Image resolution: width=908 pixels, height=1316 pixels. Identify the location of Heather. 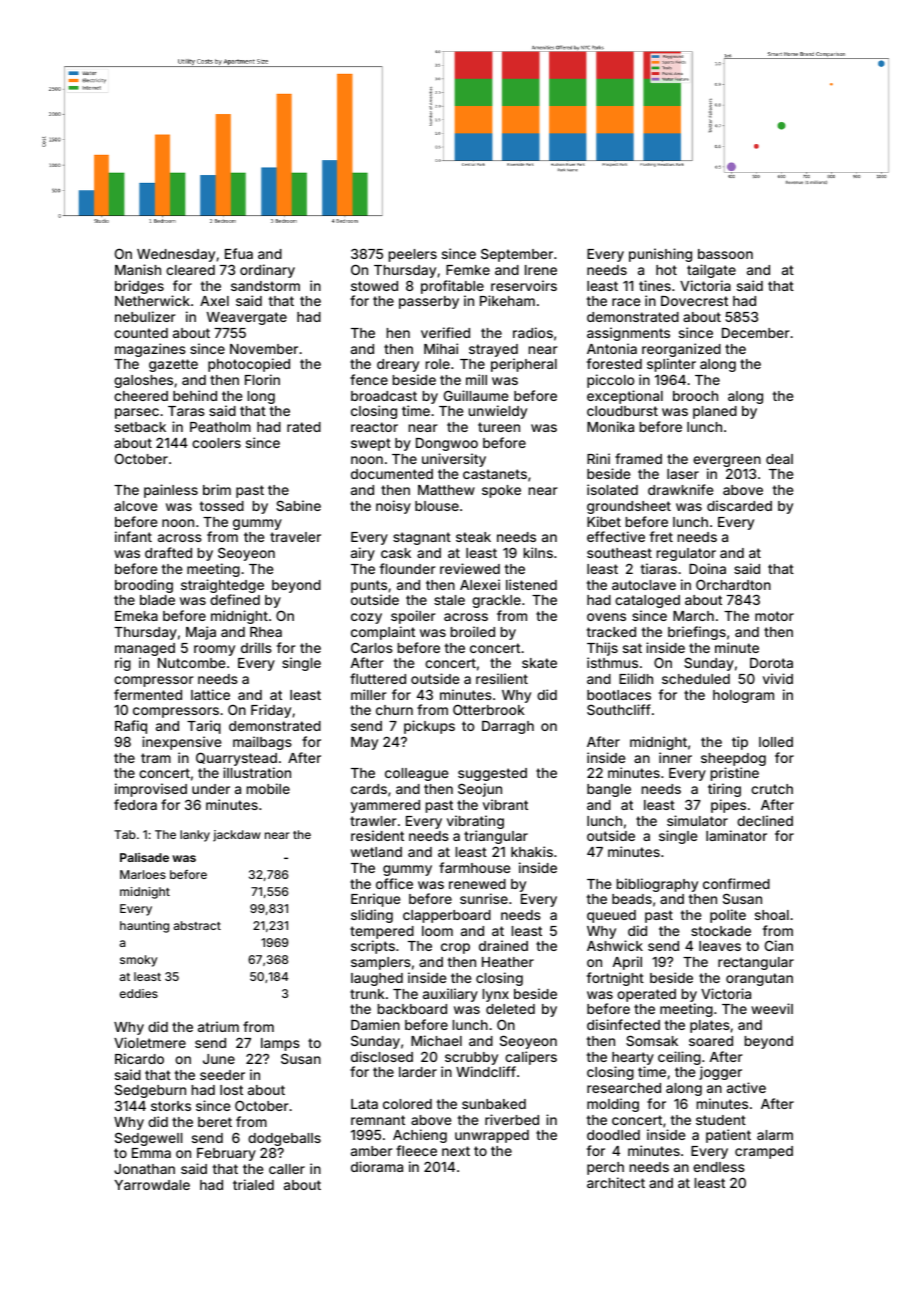
(508, 962).
